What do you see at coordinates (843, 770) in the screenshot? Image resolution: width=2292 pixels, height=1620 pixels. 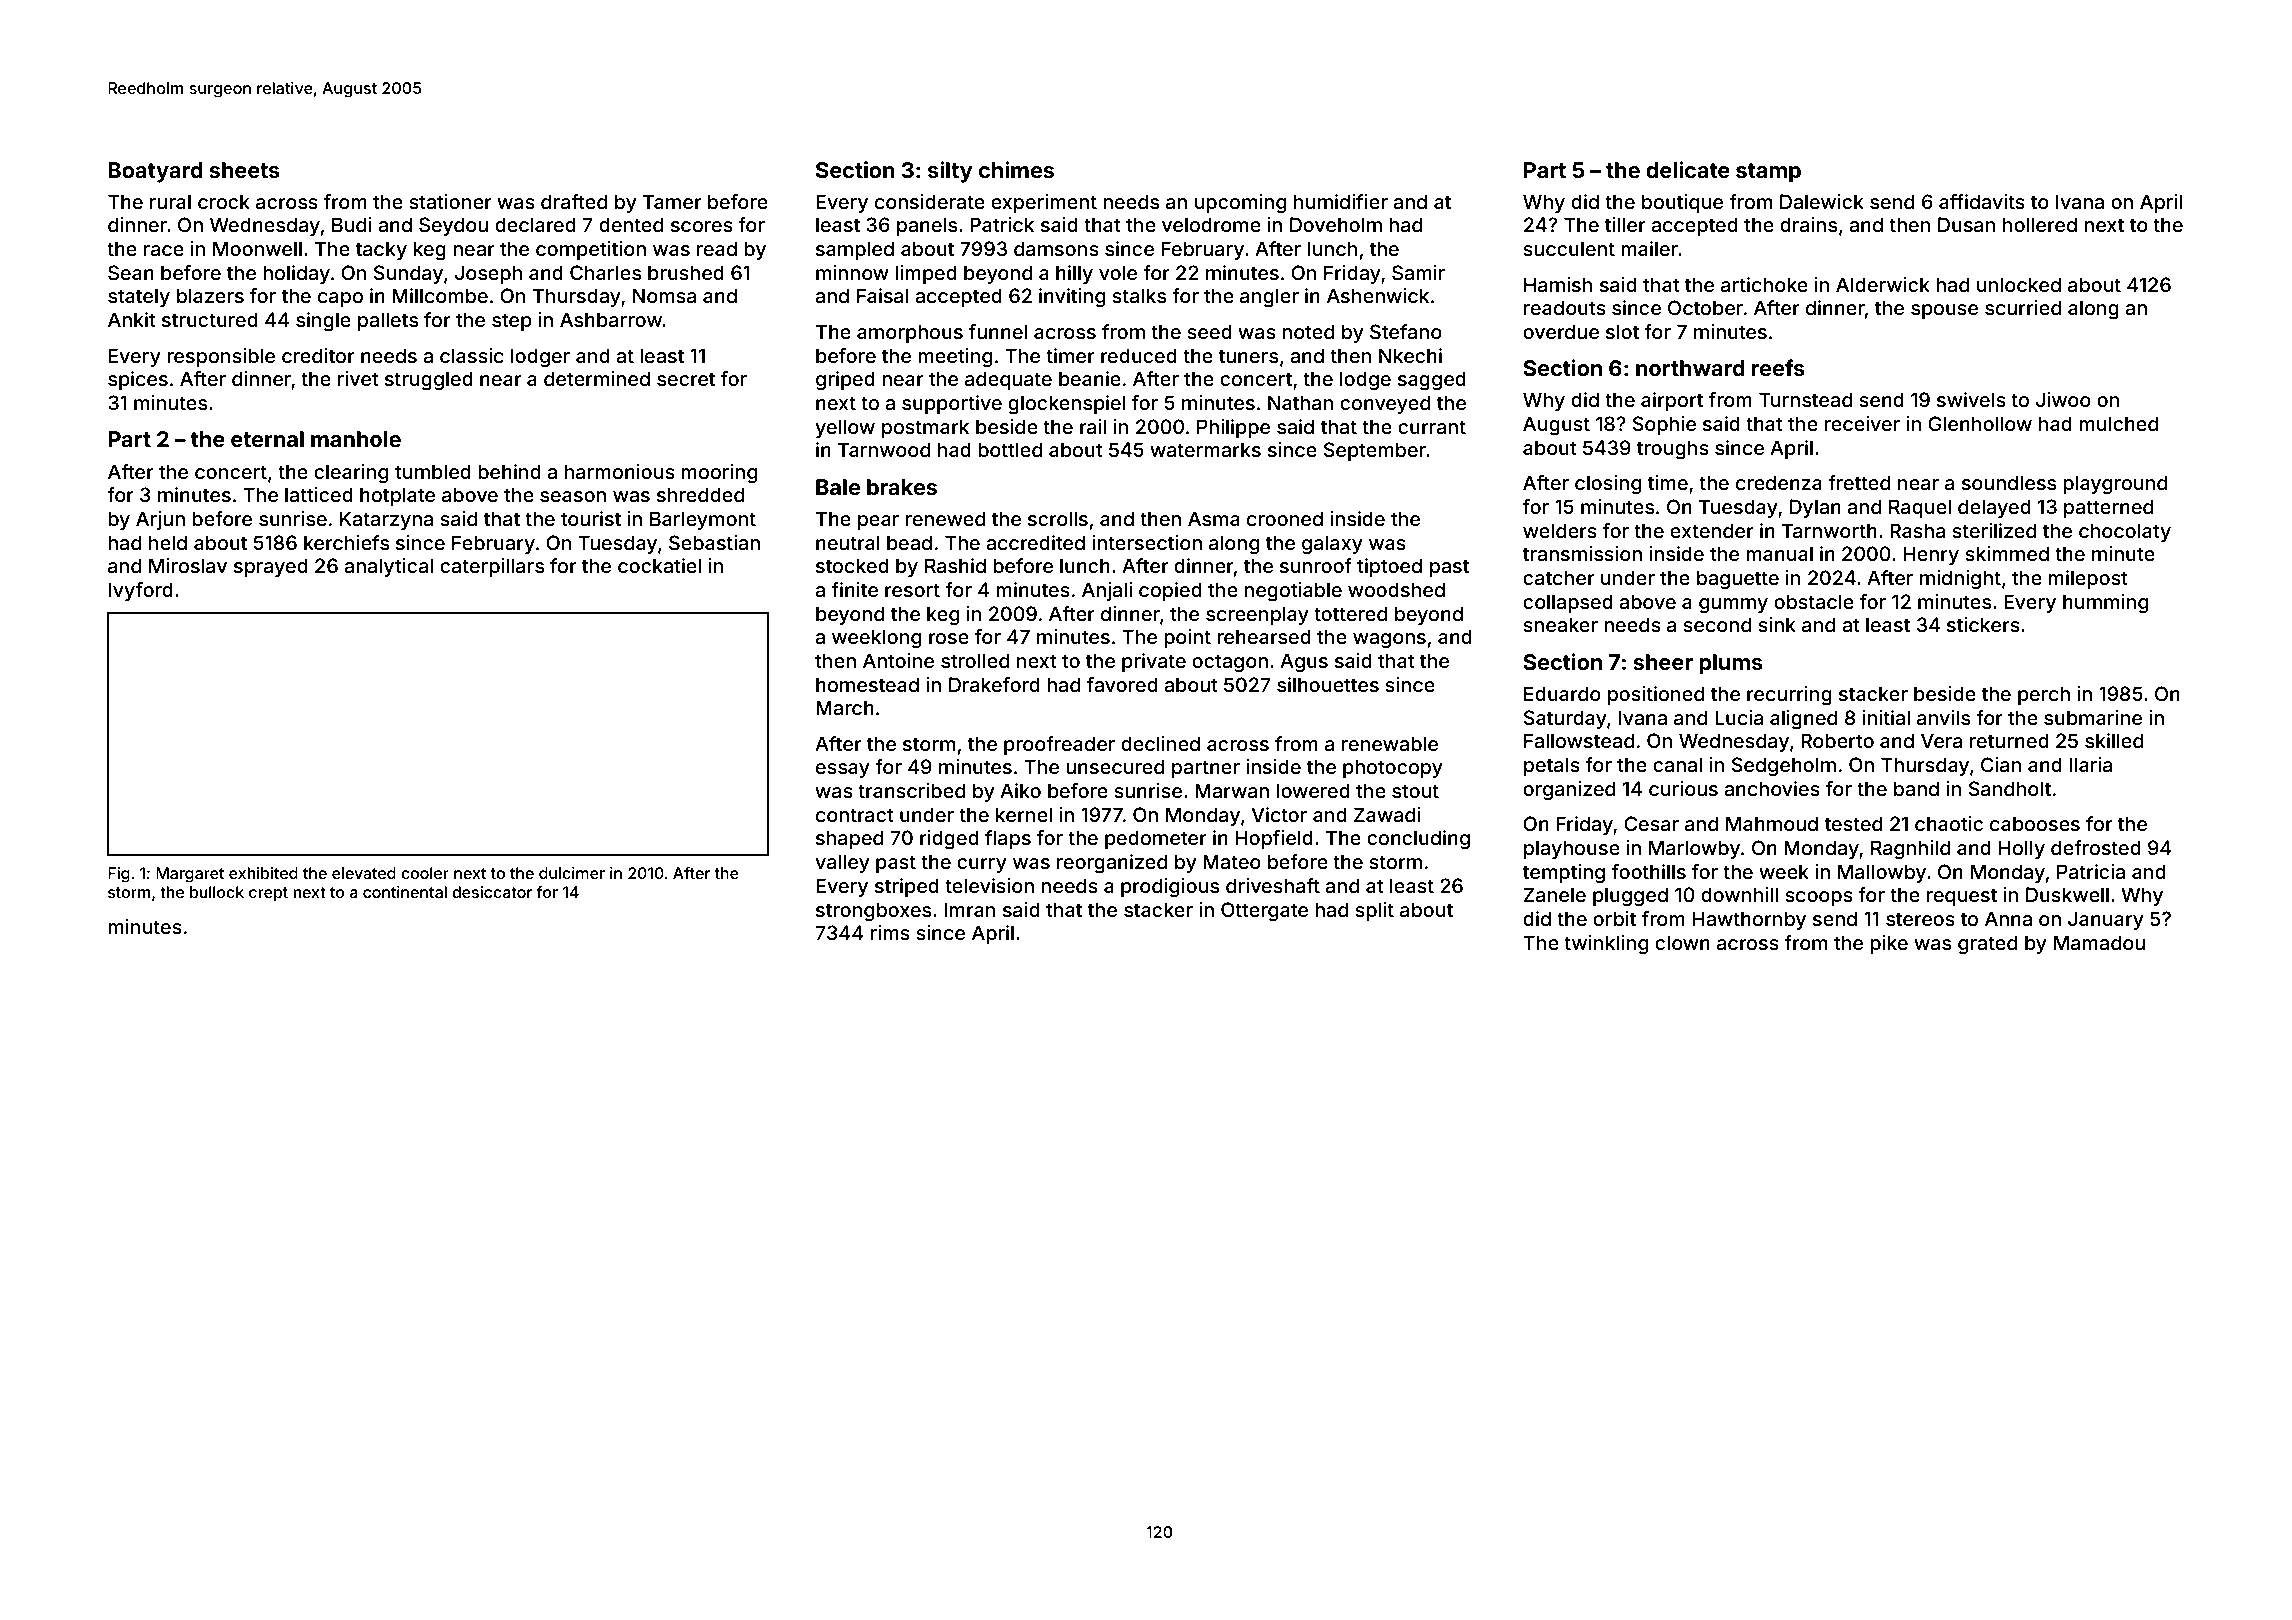 I see `essay` at bounding box center [843, 770].
